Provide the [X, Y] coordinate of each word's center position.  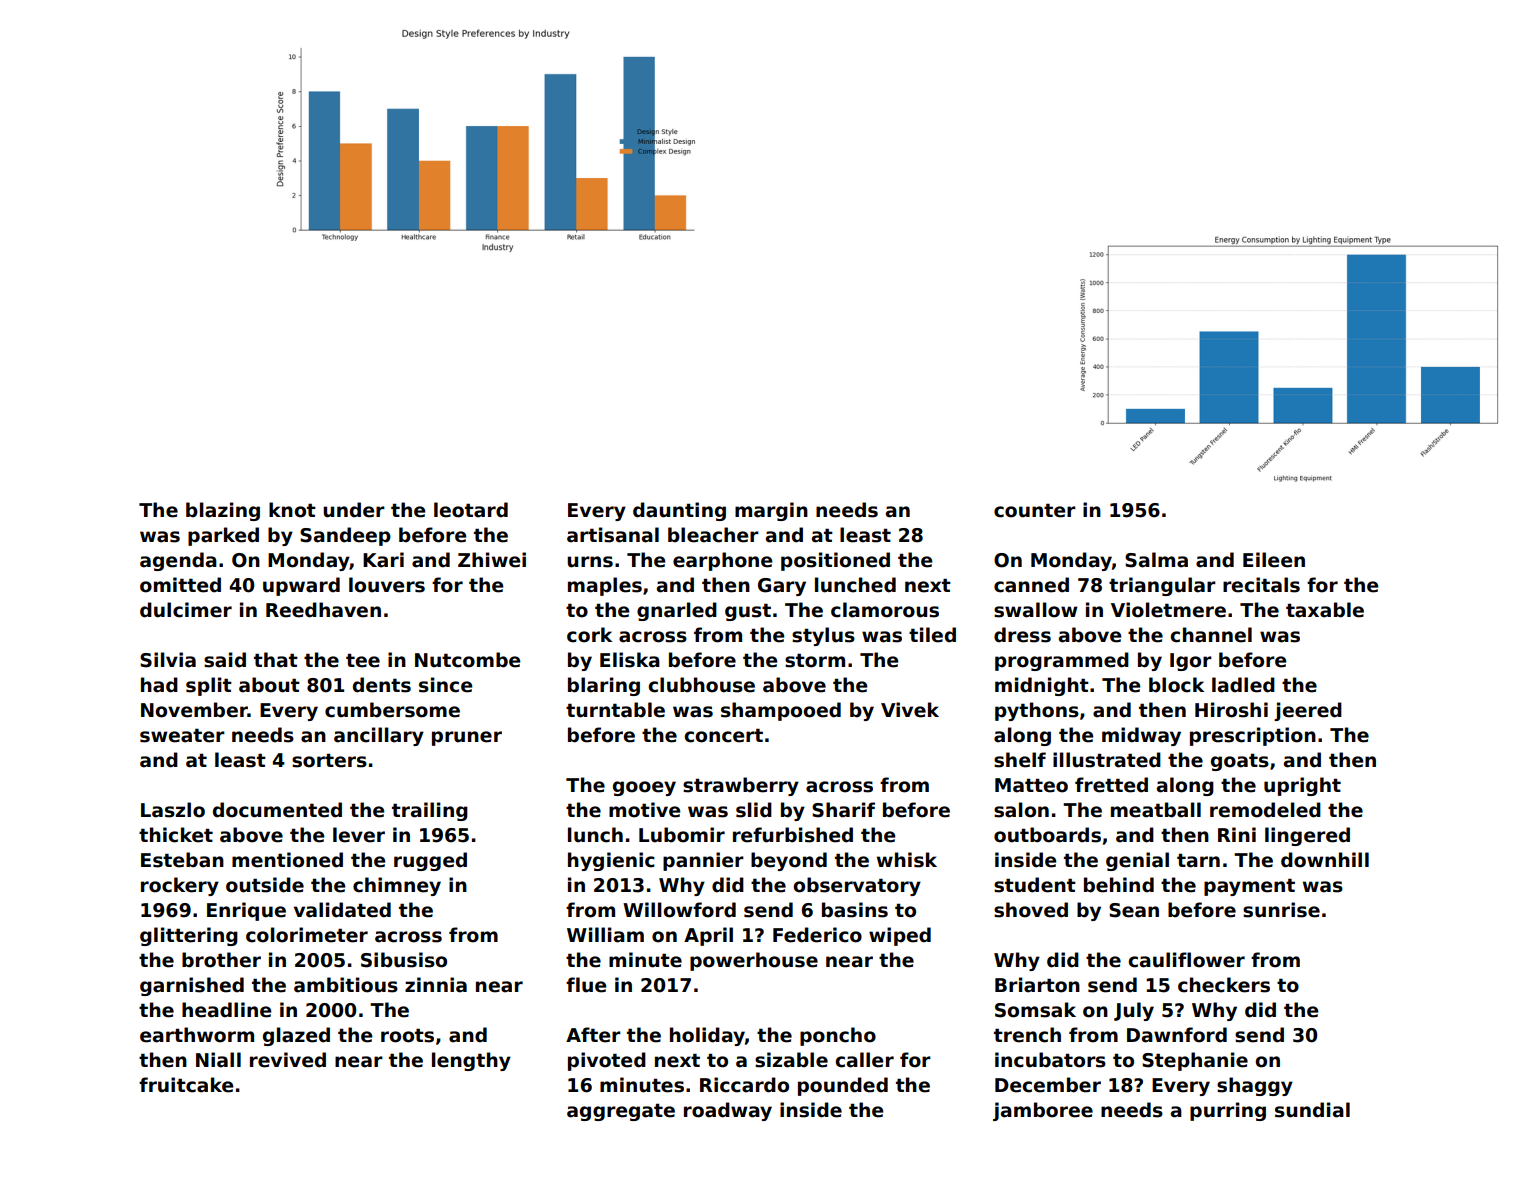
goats [1240, 762]
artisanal [613, 535]
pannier [703, 861]
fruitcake [186, 1085]
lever [359, 835]
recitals [1261, 585]
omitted [180, 585]
